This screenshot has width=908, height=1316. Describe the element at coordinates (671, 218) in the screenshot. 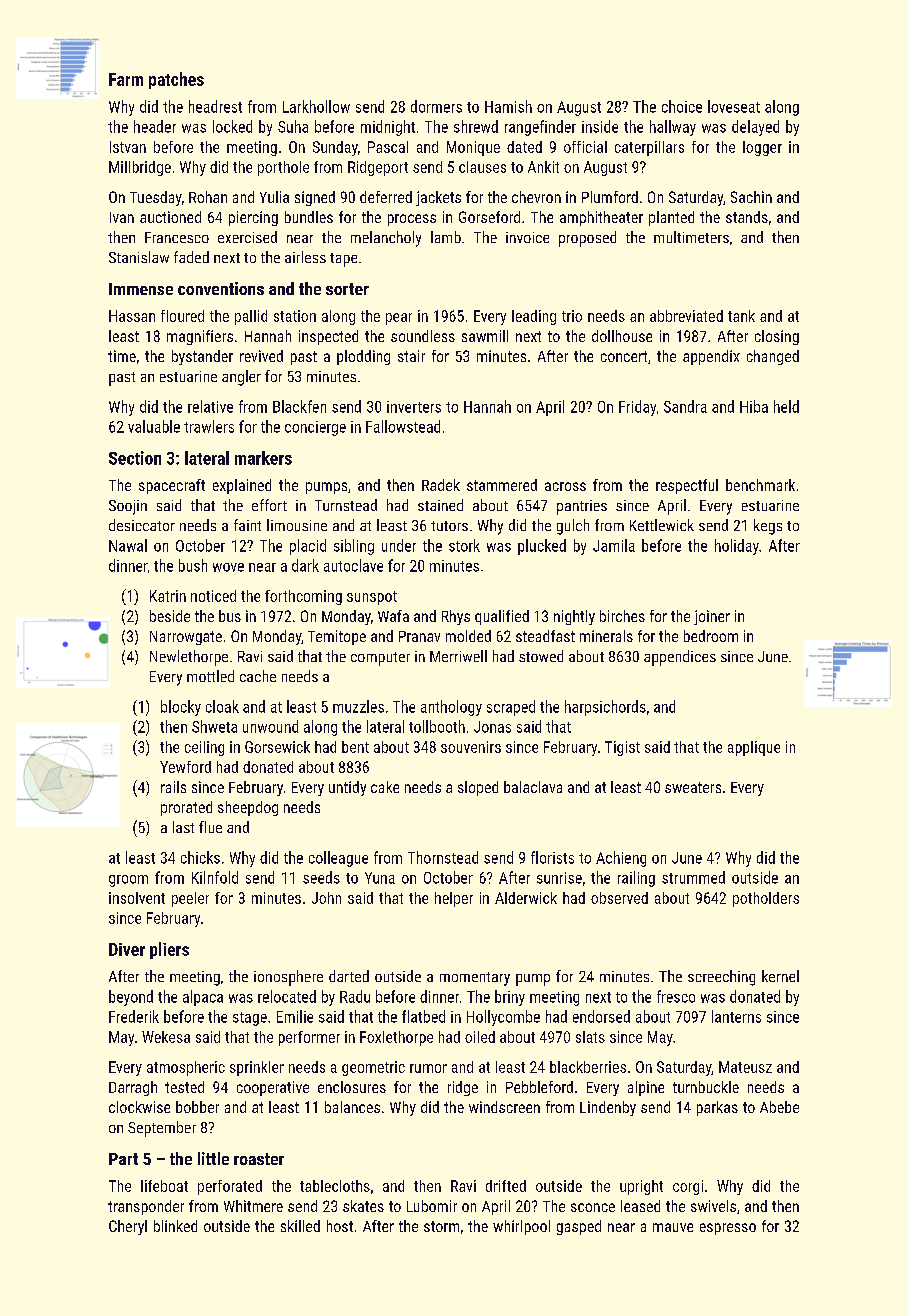

I see `planted` at that location.
